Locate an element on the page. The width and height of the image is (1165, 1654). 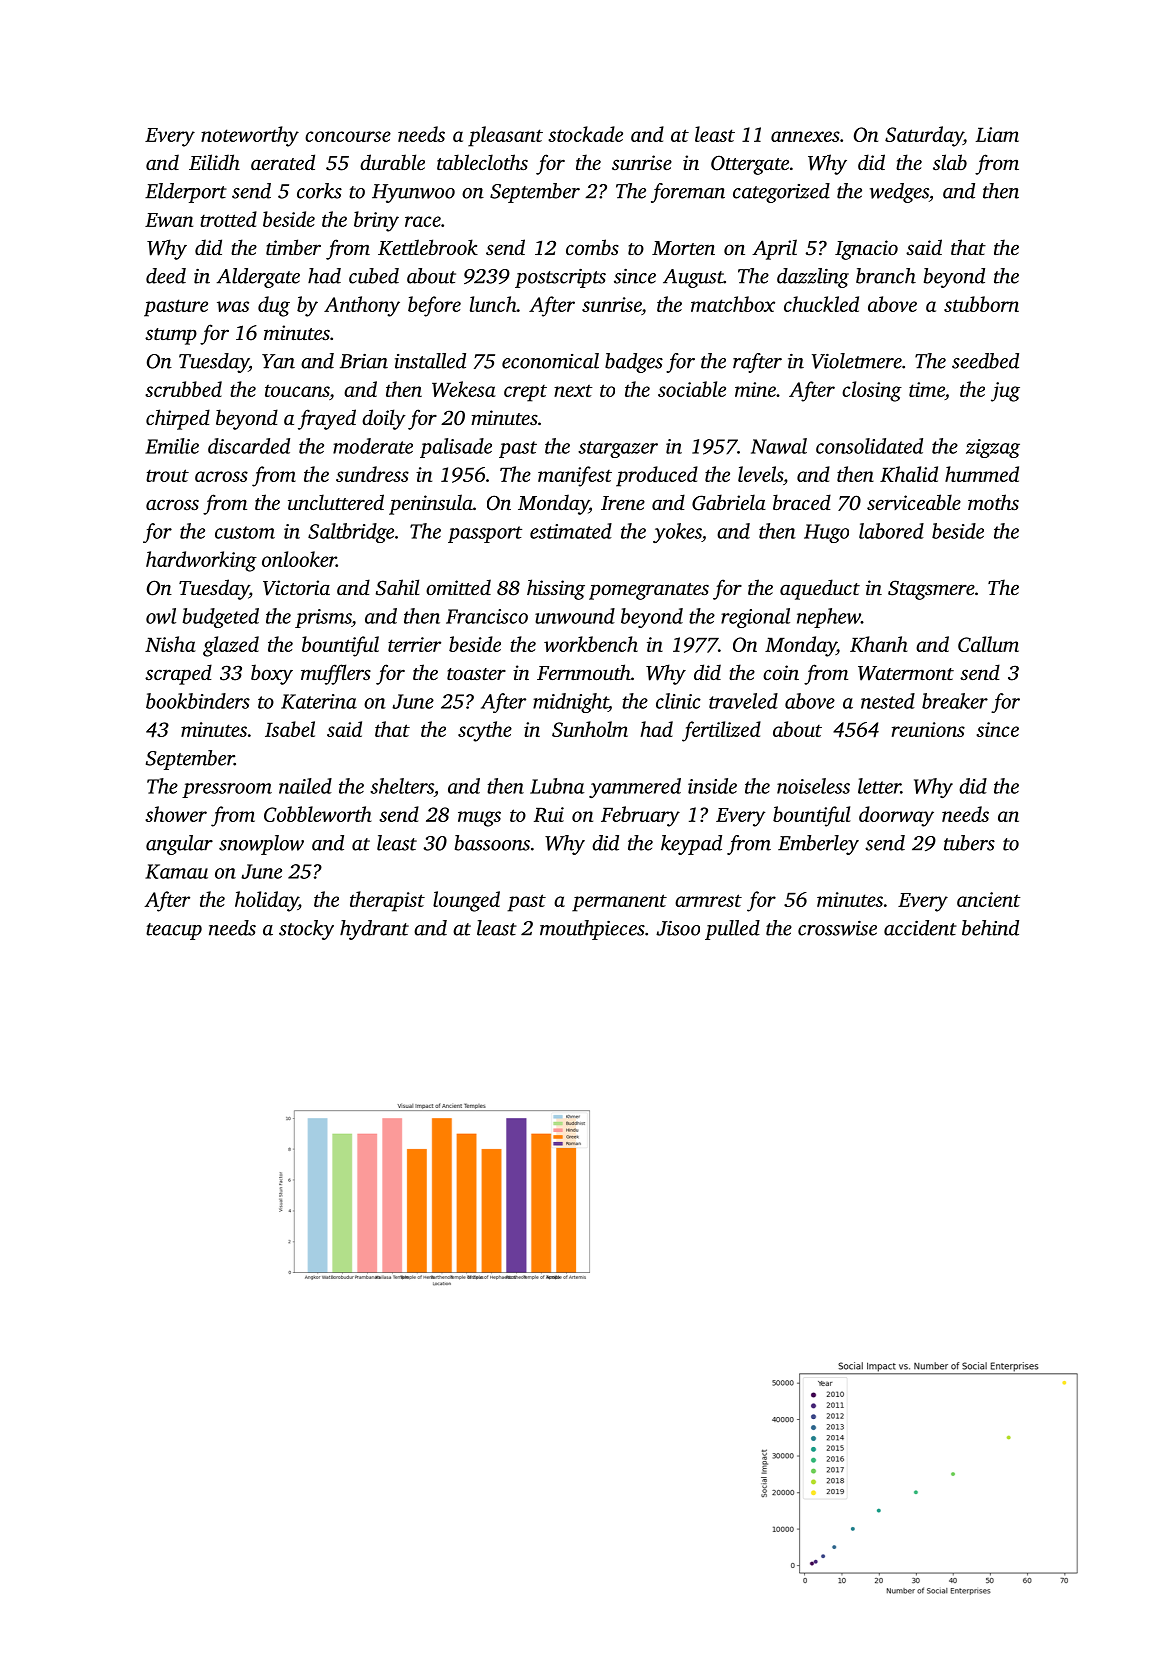
hydrant is located at coordinates (374, 930).
